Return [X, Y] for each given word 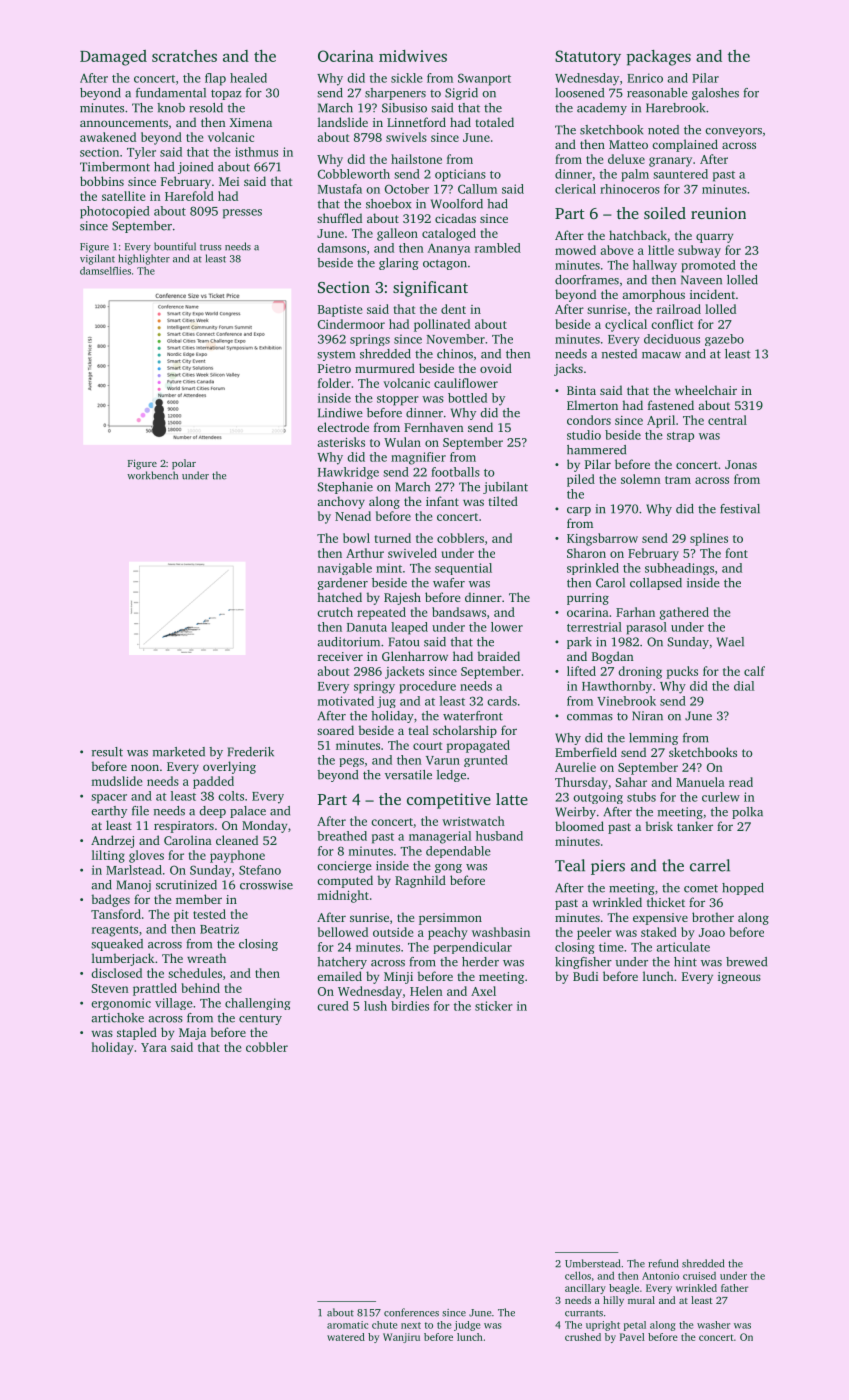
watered [346, 1337]
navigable [345, 569]
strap [680, 437]
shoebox [389, 204]
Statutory [588, 58]
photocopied [115, 212]
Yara [154, 1047]
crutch [335, 612]
